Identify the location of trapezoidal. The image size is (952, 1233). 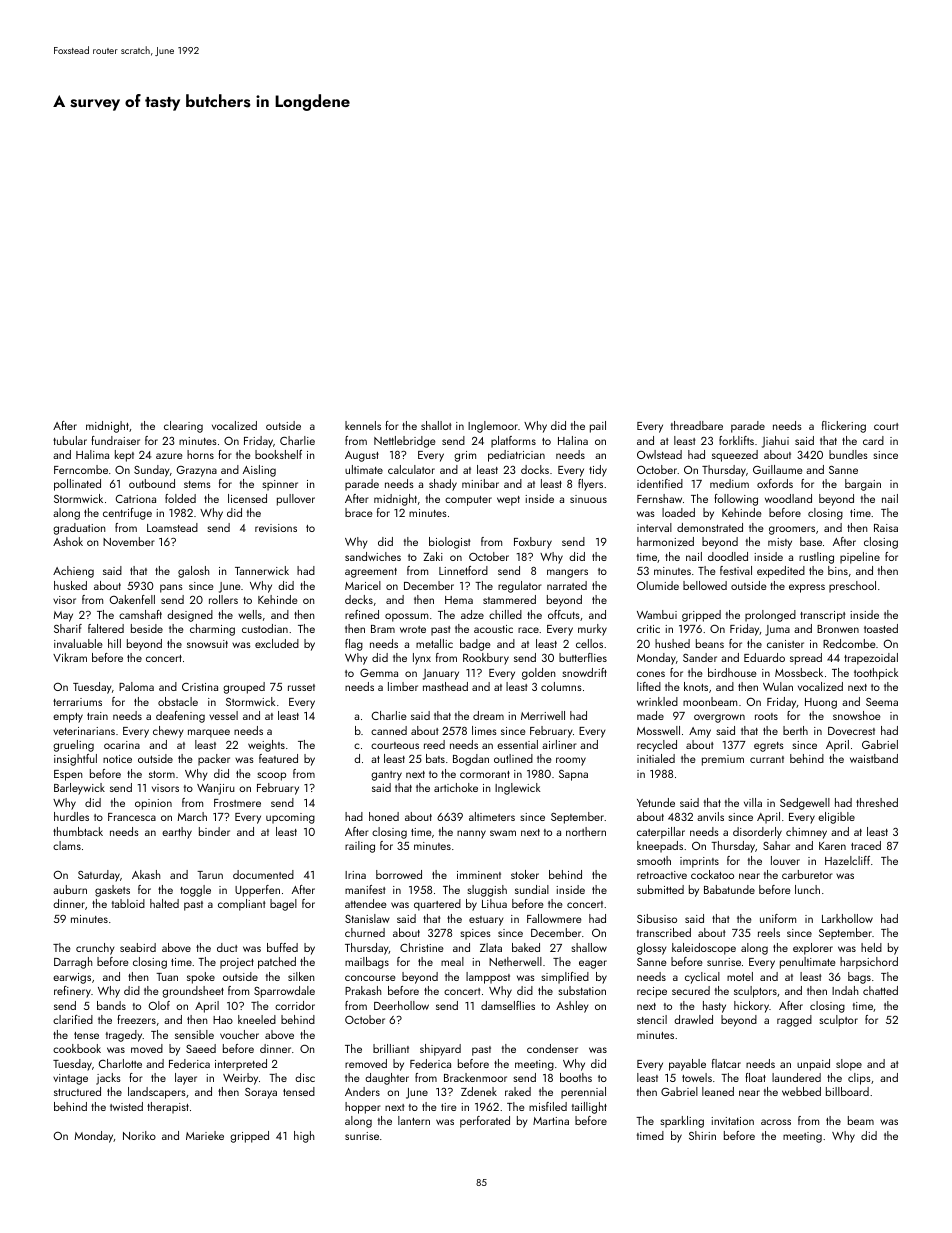
(871, 659).
